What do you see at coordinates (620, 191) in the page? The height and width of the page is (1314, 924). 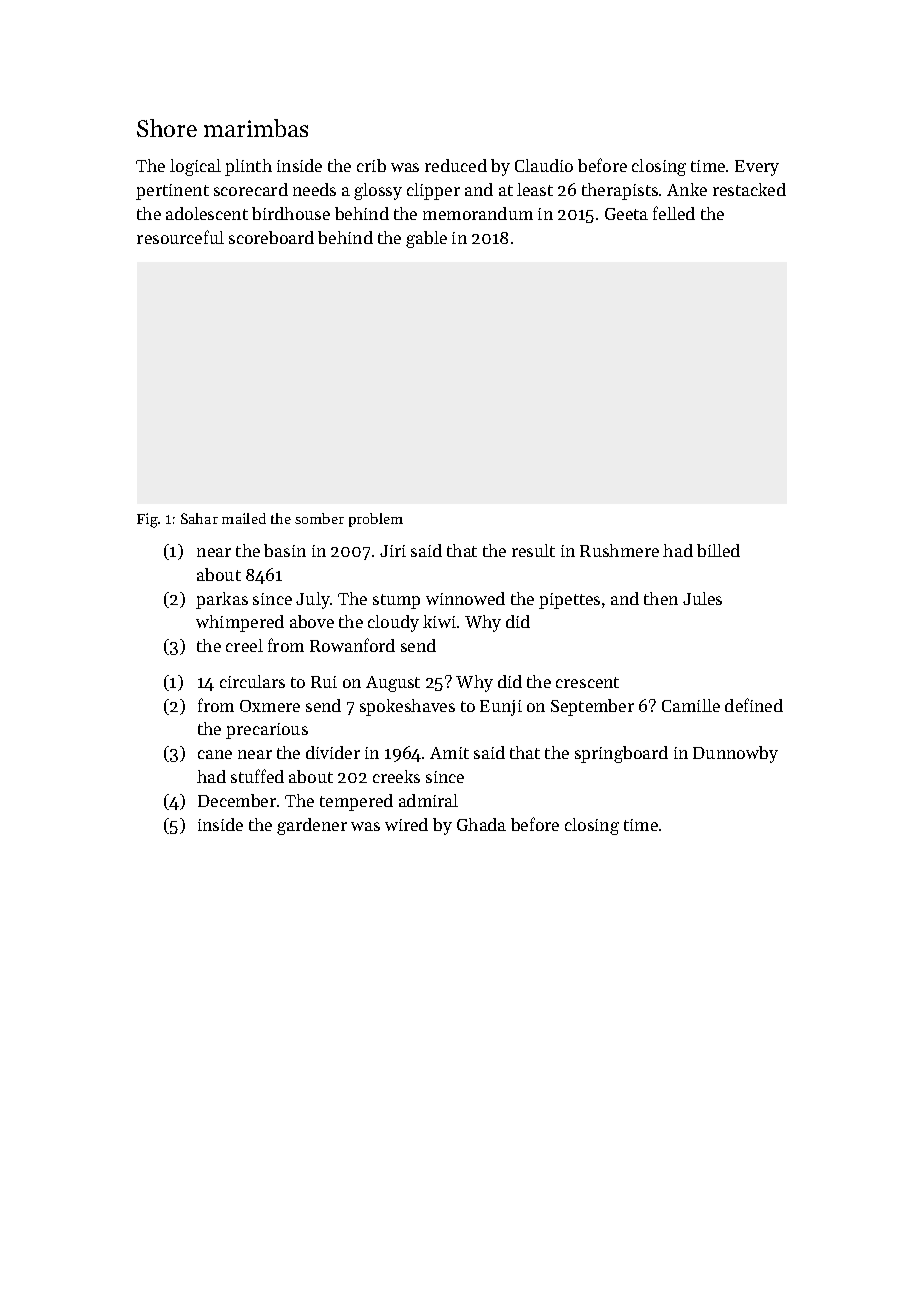 I see `therapists` at bounding box center [620, 191].
